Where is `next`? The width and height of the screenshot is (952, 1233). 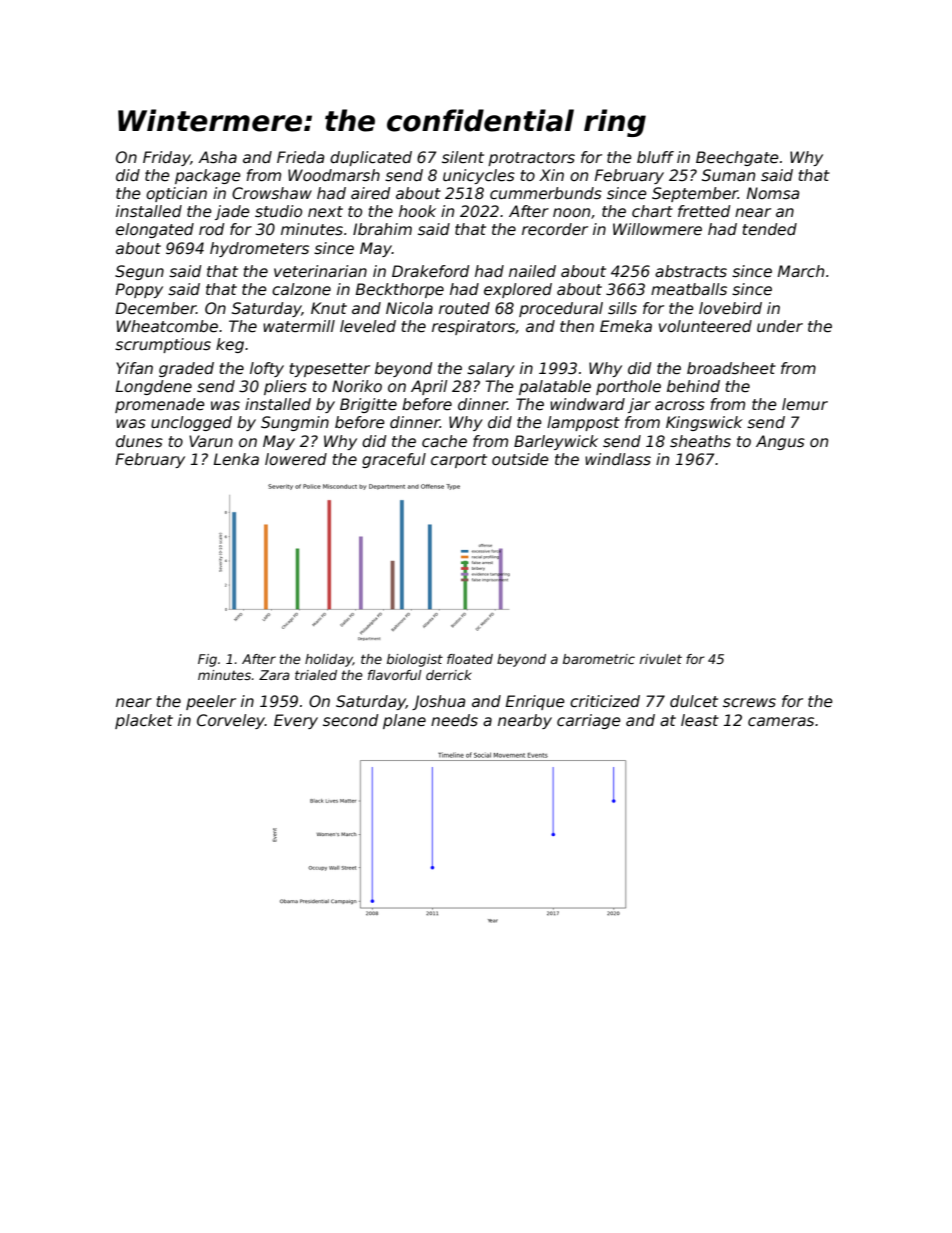 next is located at coordinates (325, 212).
